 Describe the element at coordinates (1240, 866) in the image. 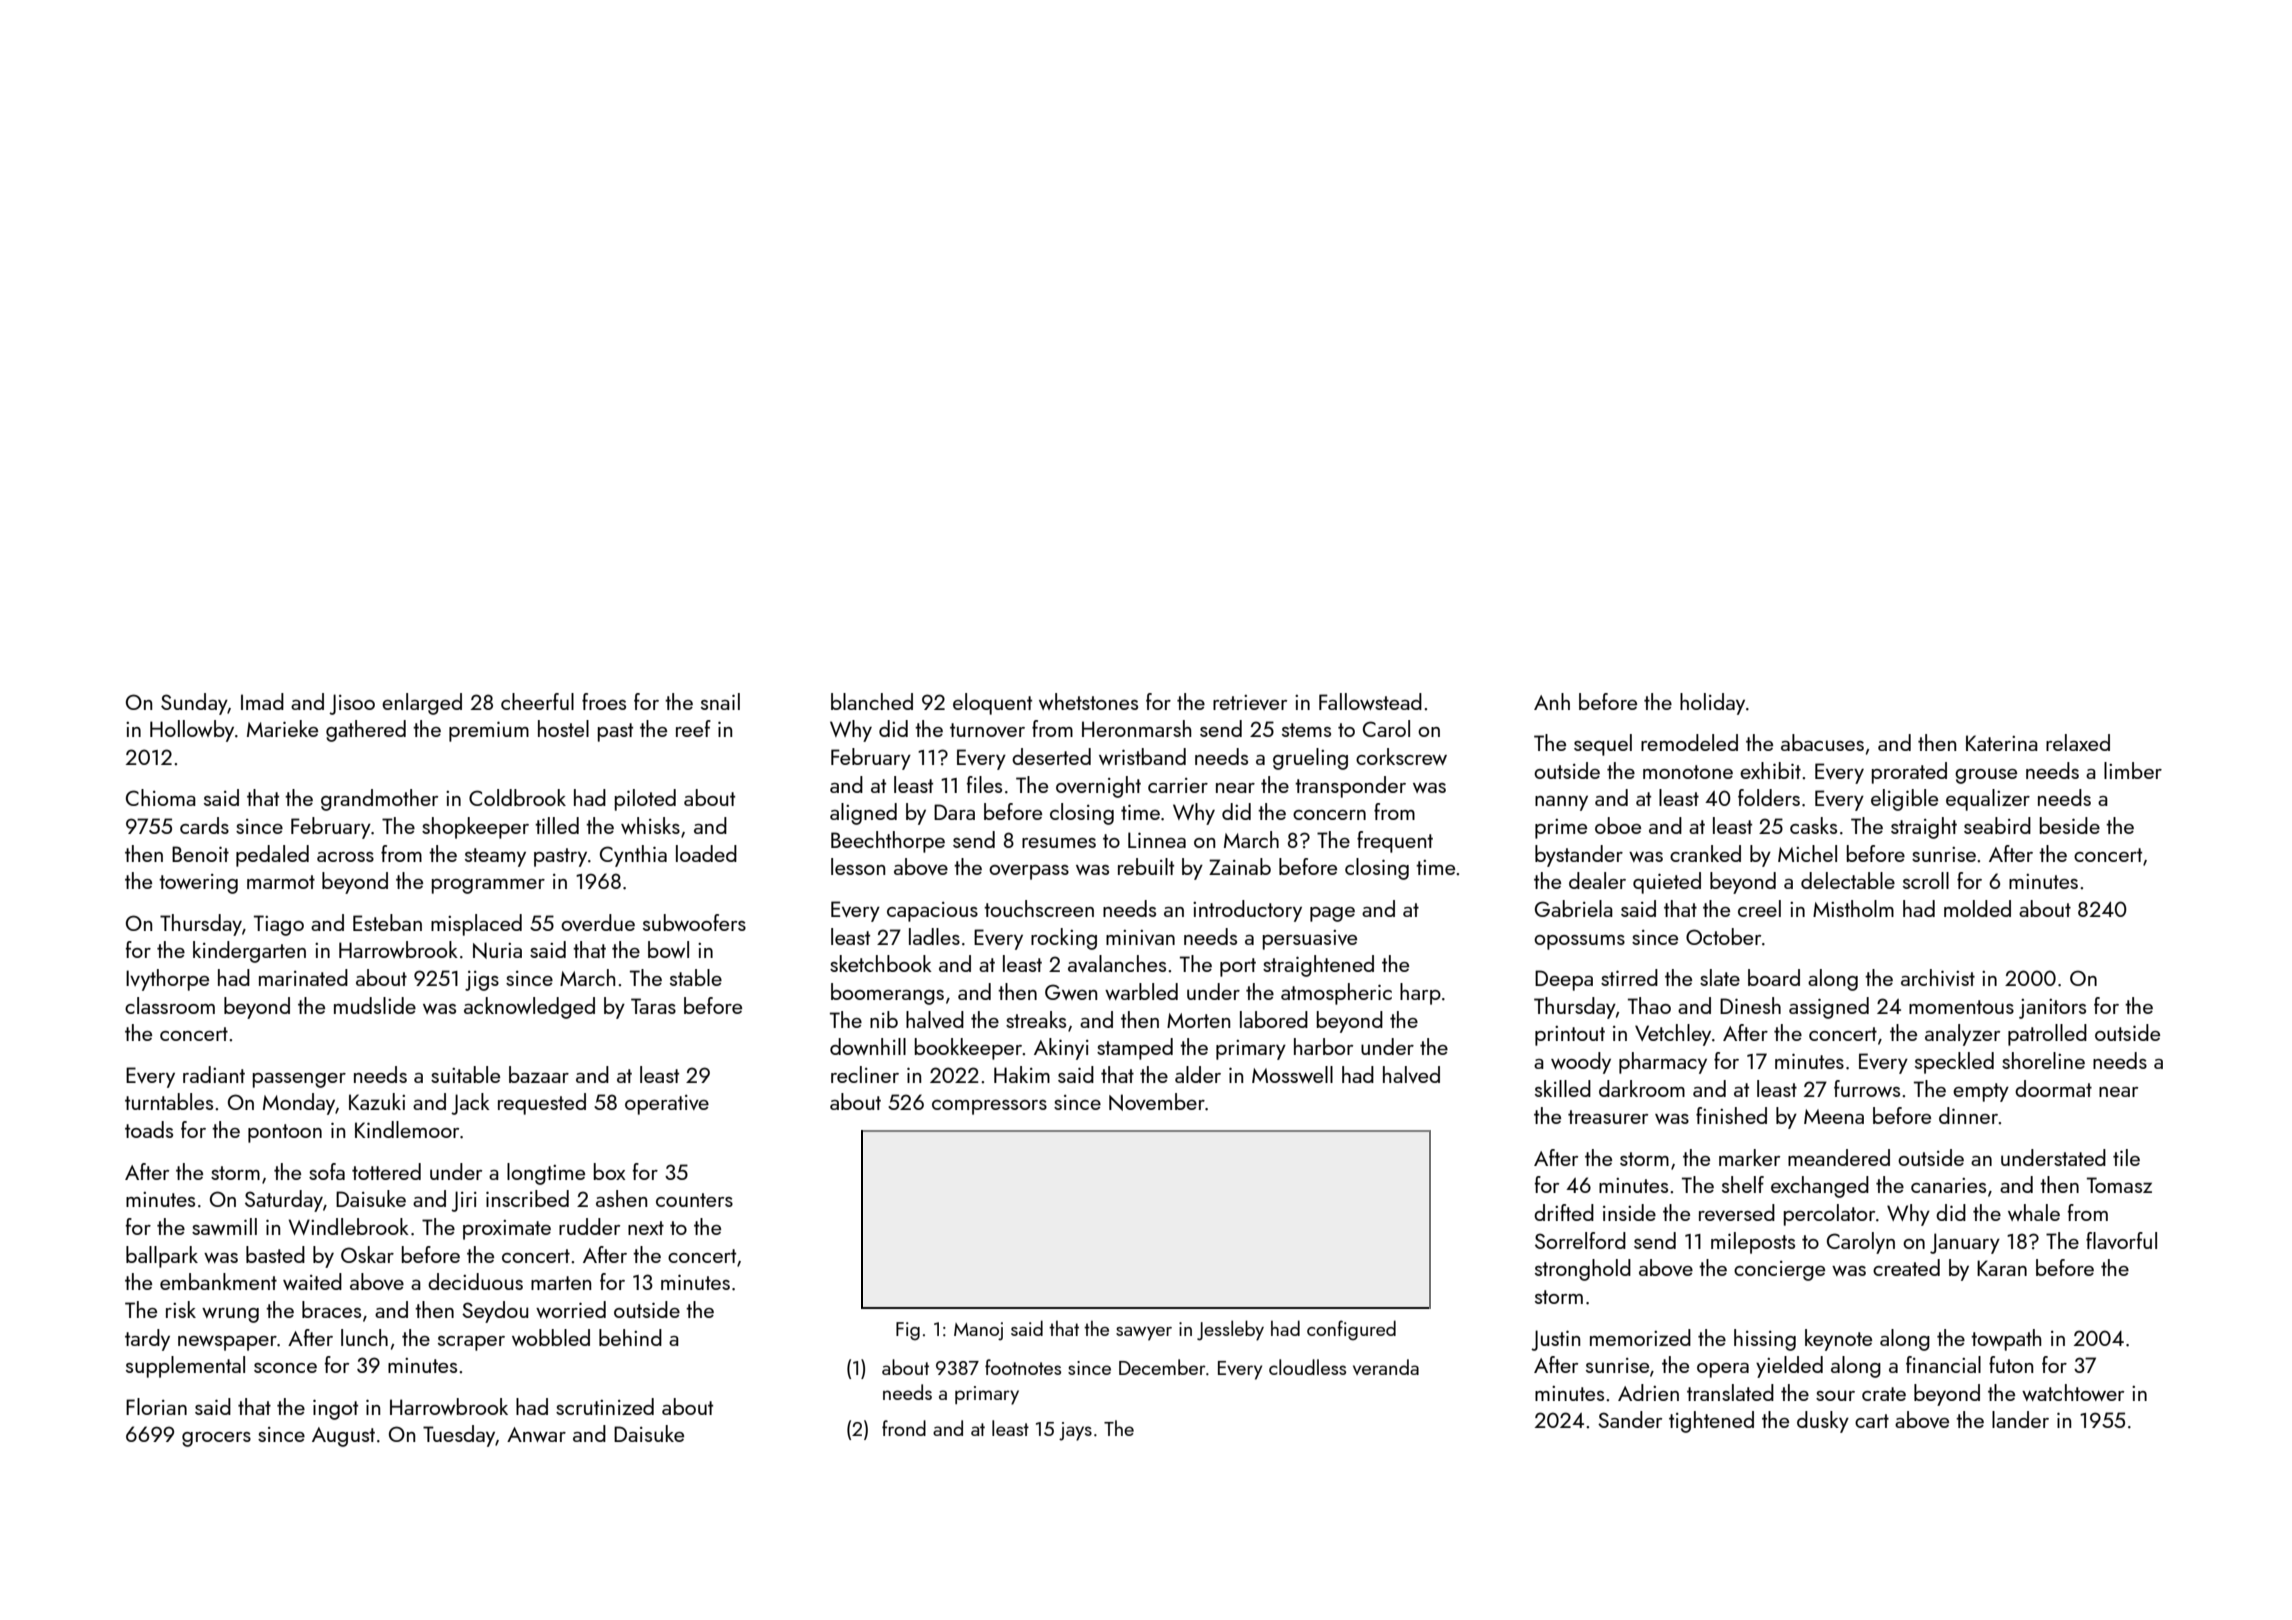

I see `Zainab` at that location.
